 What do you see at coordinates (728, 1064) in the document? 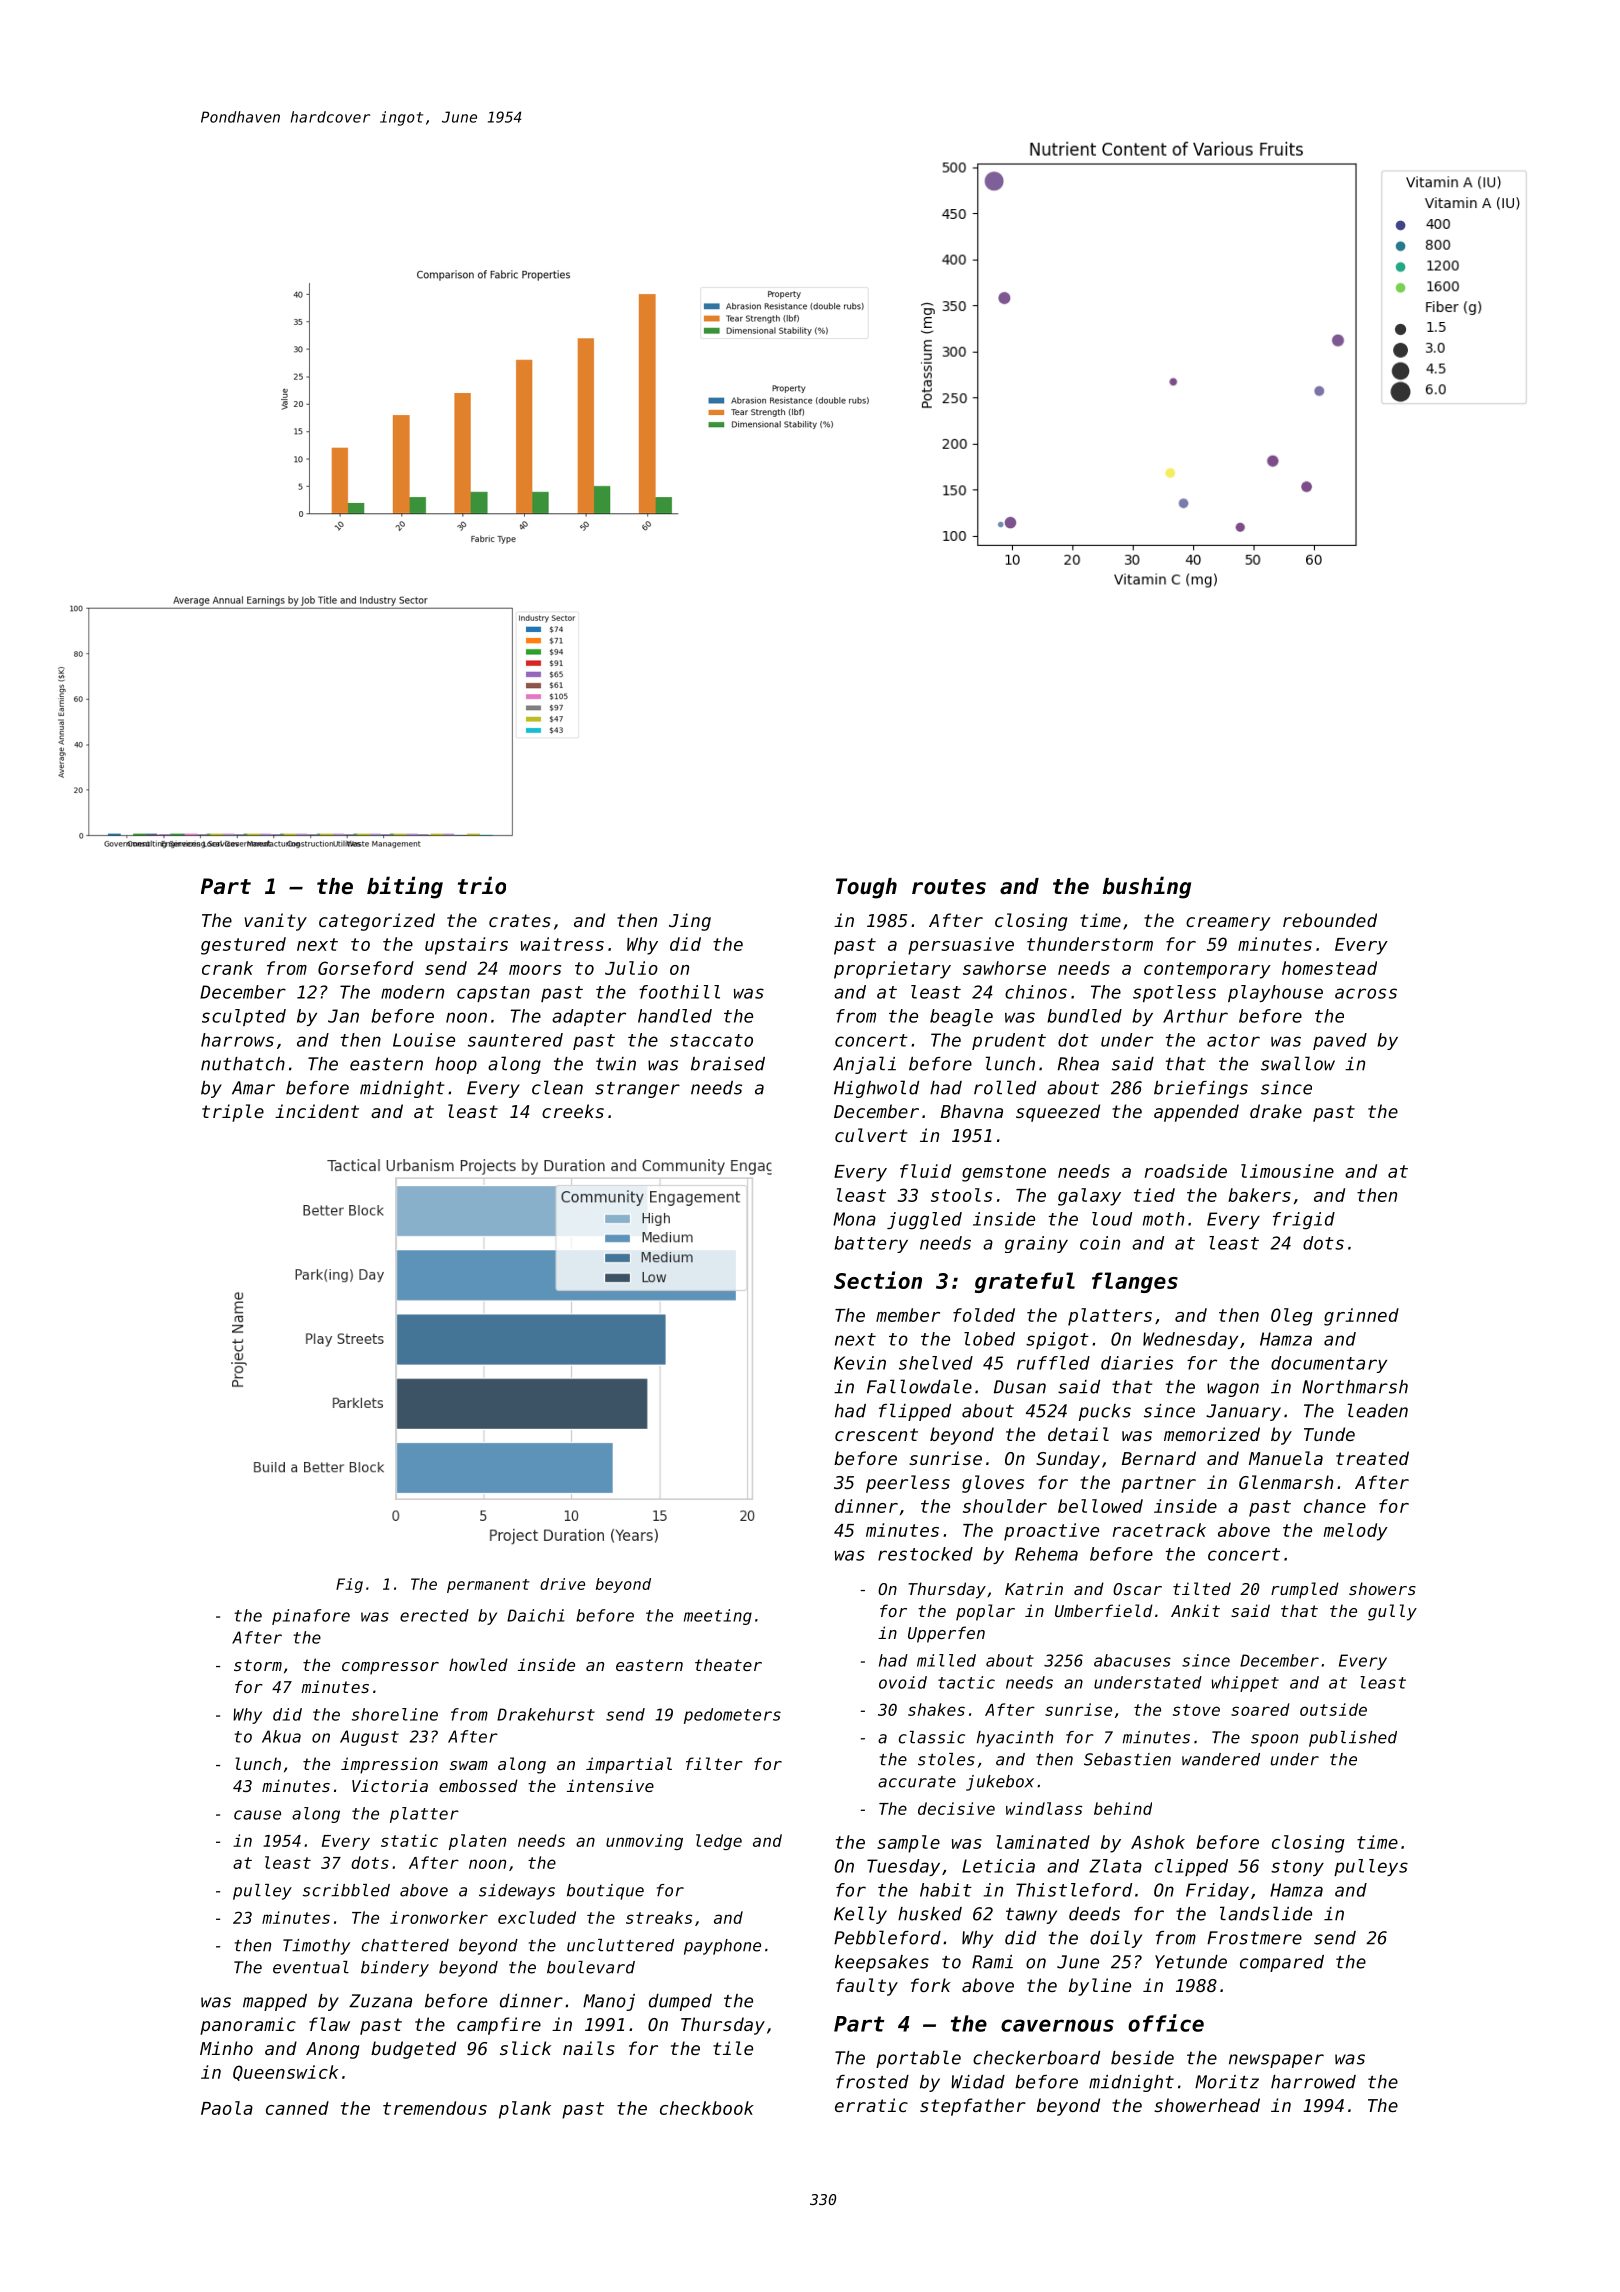
I see `braised` at bounding box center [728, 1064].
